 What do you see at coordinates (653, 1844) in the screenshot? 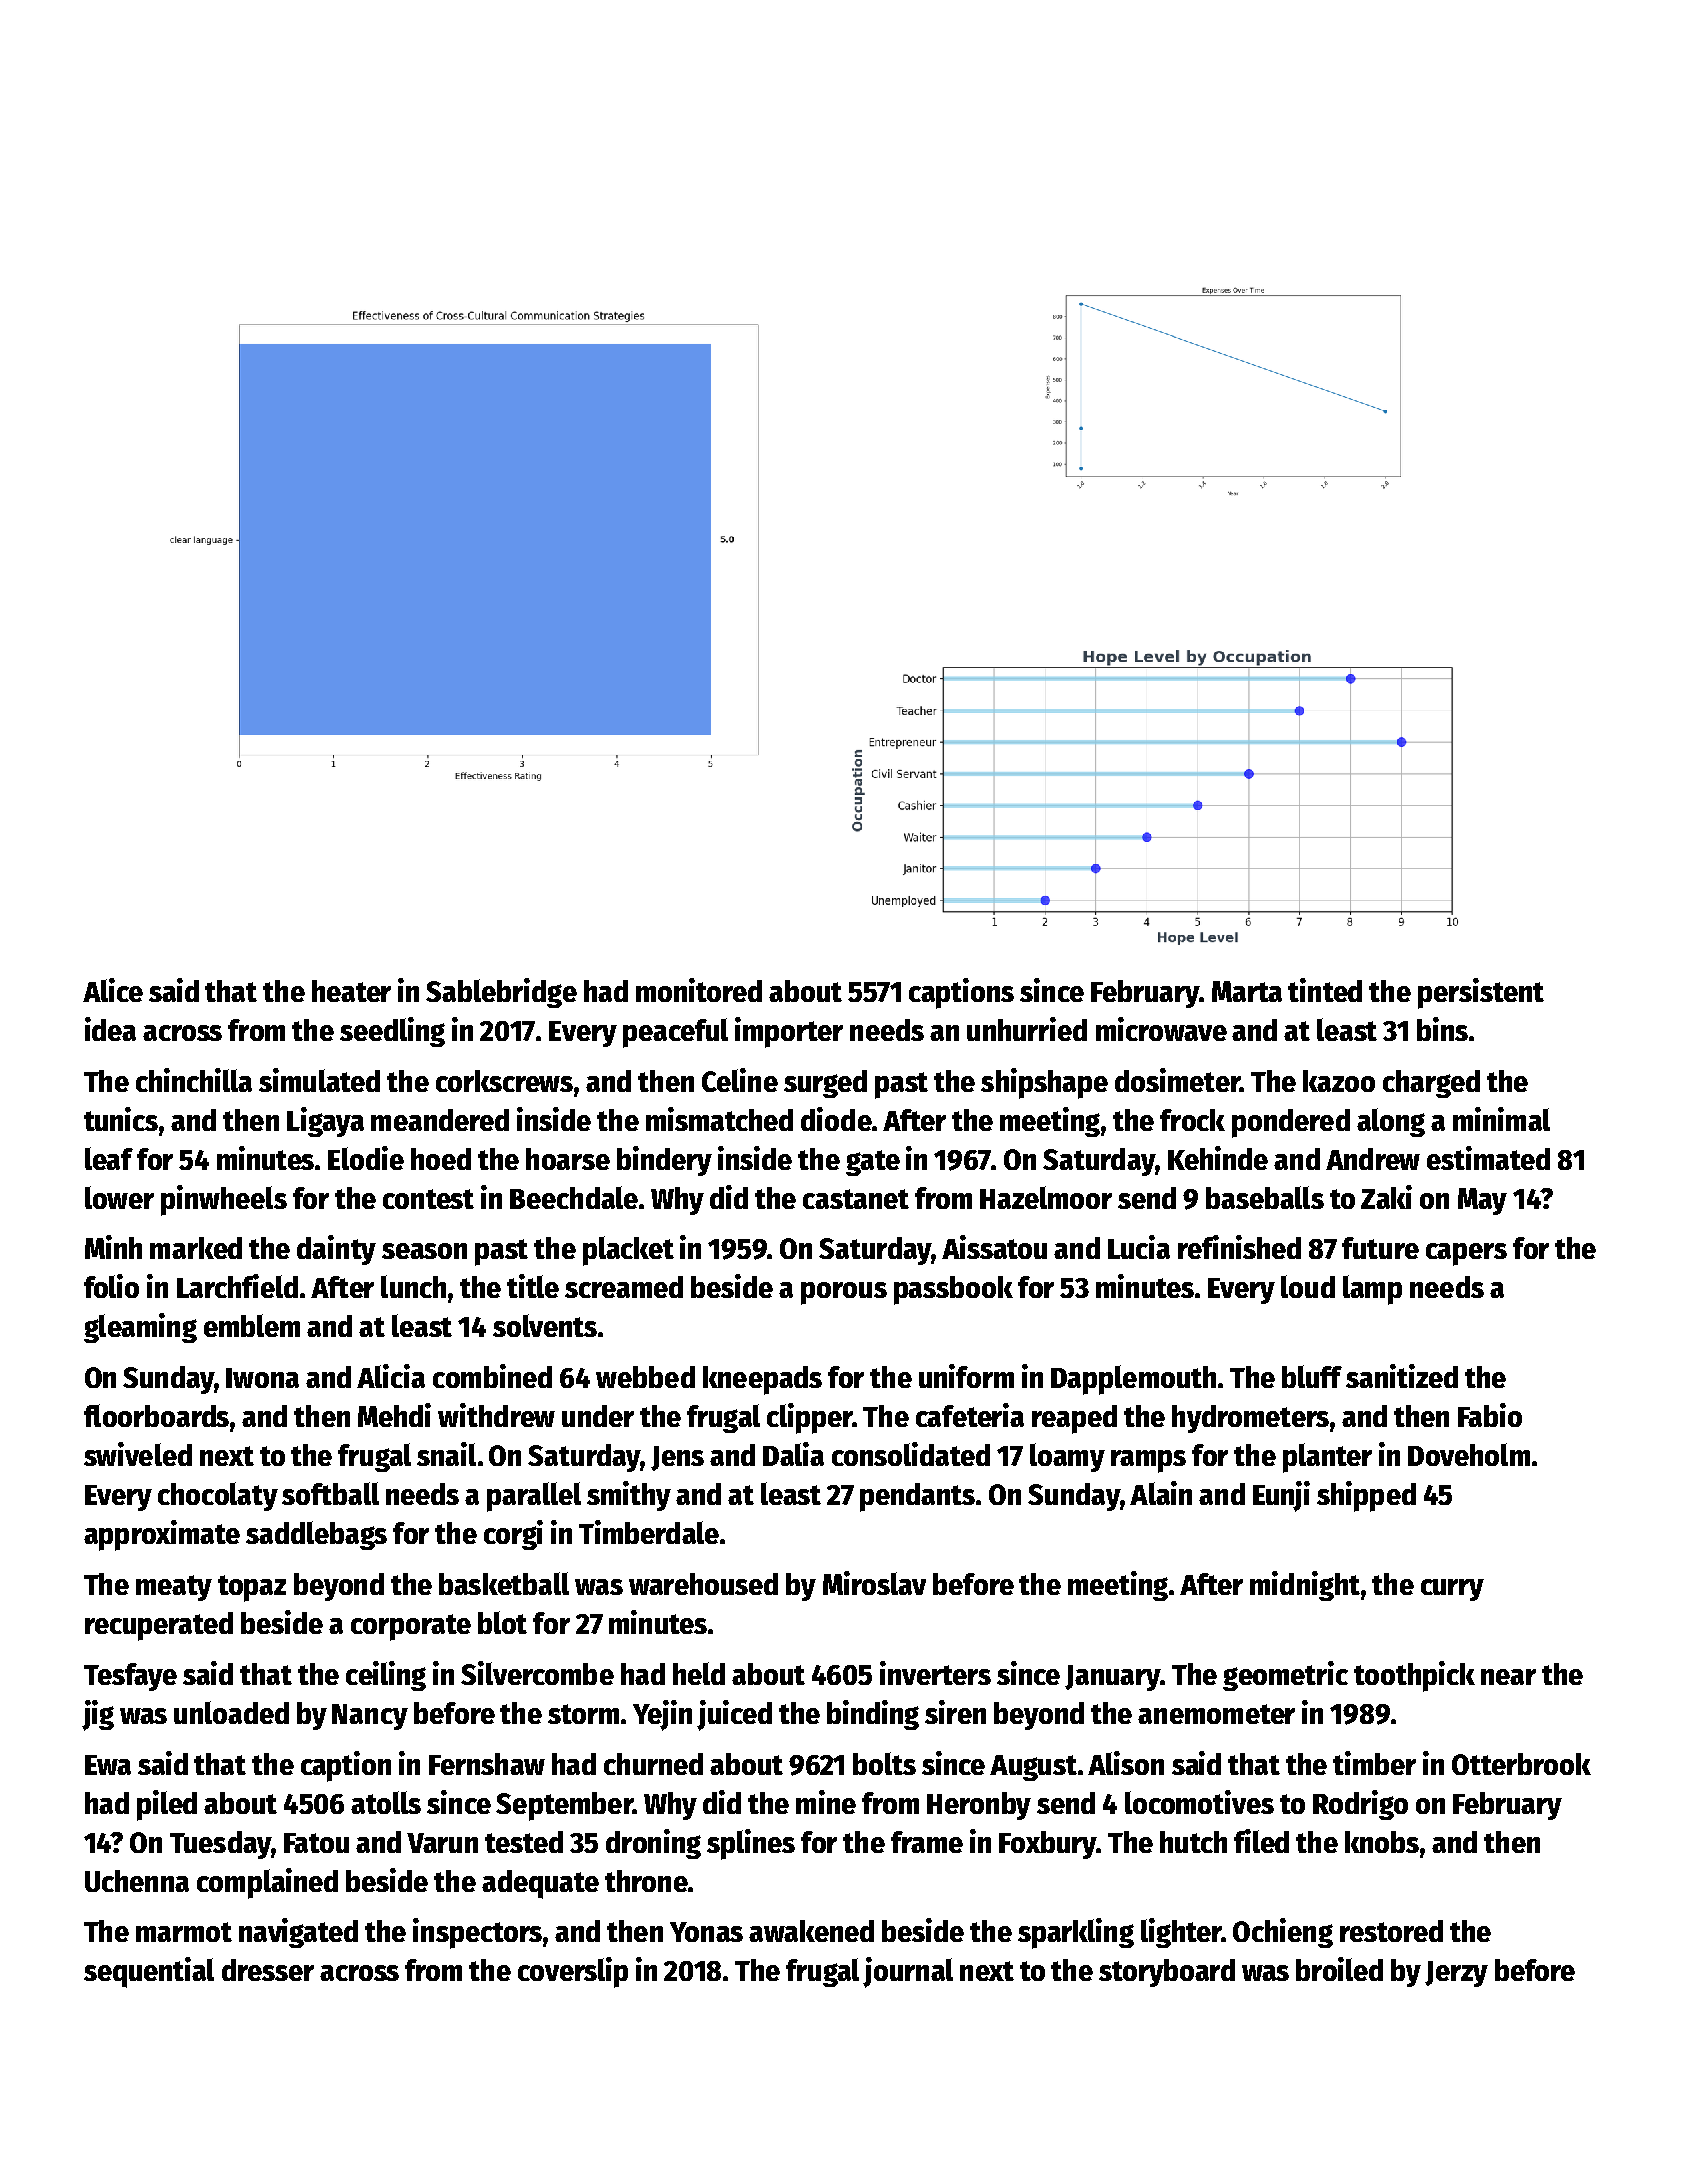
I see `droning` at bounding box center [653, 1844].
